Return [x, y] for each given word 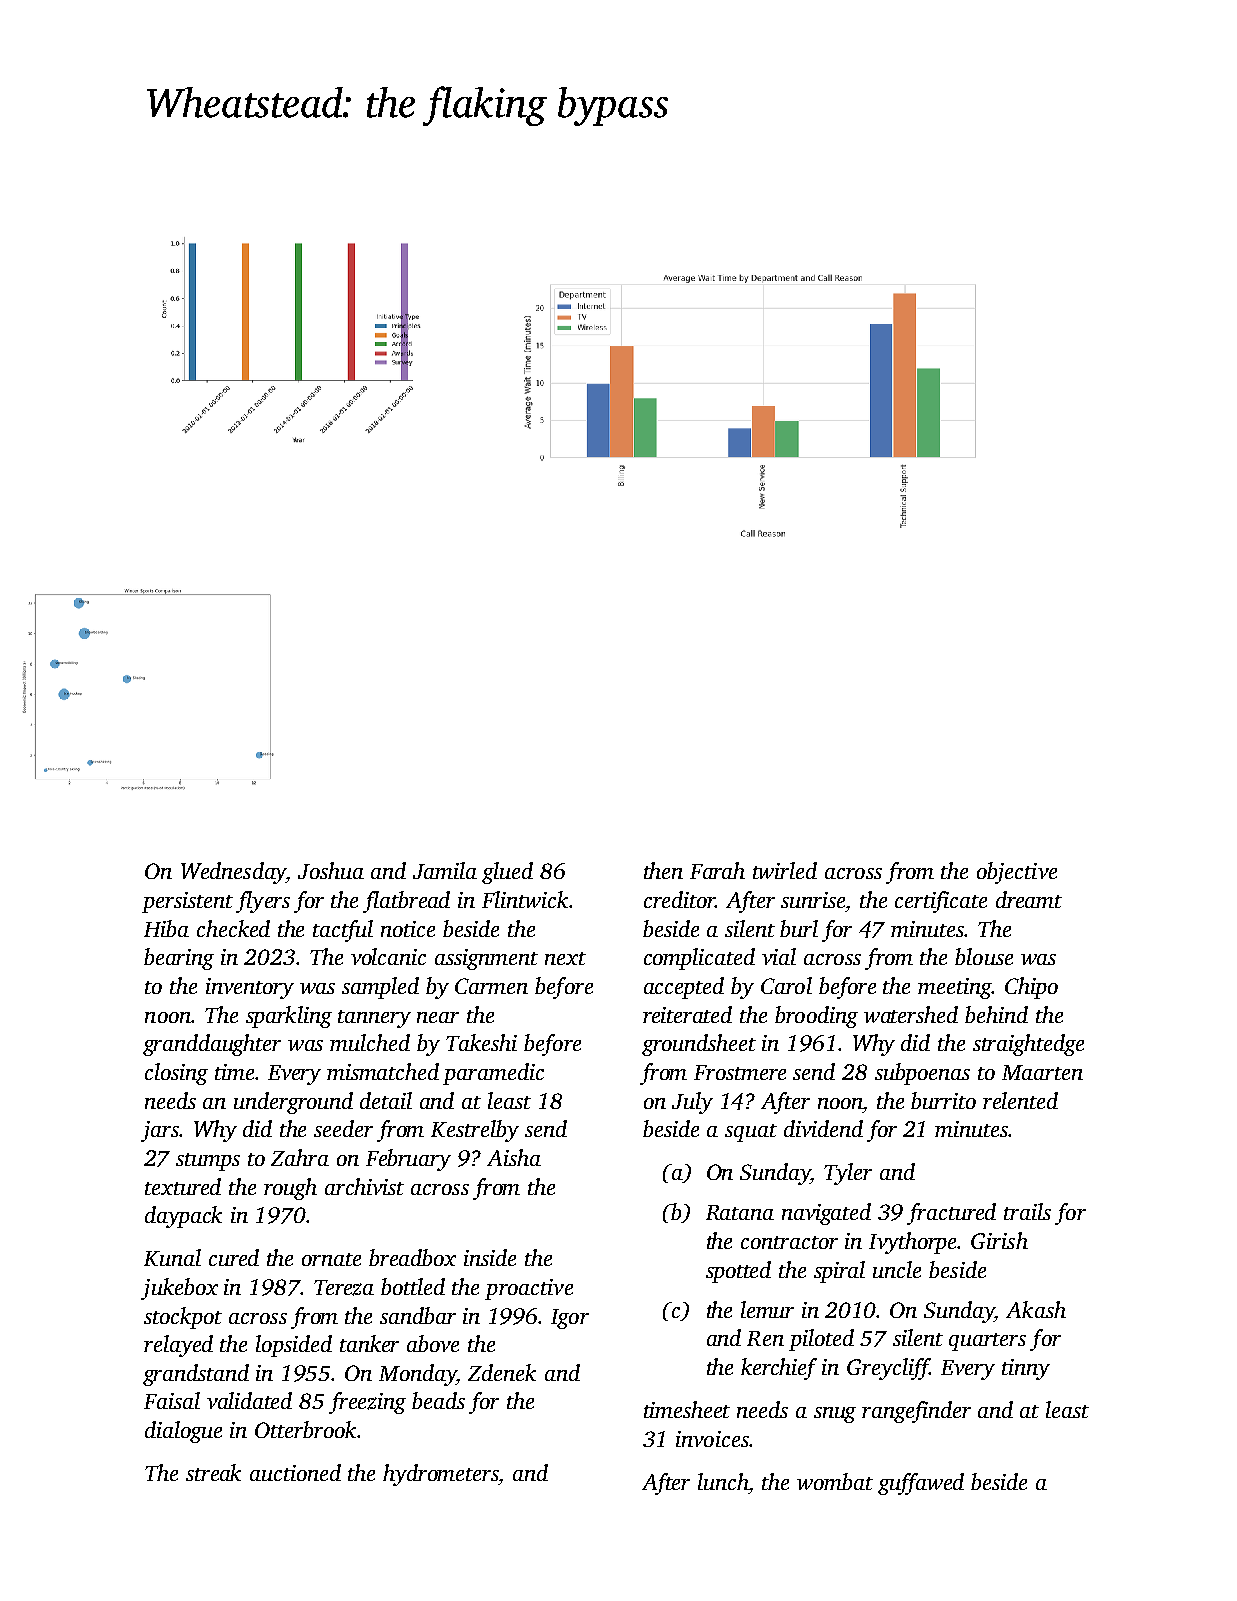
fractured [951, 1214]
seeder [343, 1128]
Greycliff [888, 1369]
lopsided [294, 1346]
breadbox [412, 1257]
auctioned [295, 1472]
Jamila [445, 870]
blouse [984, 956]
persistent [187, 902]
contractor [789, 1242]
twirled [785, 870]
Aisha [514, 1157]
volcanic [388, 956]
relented [1020, 1100]
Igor [570, 1319]
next [565, 958]
